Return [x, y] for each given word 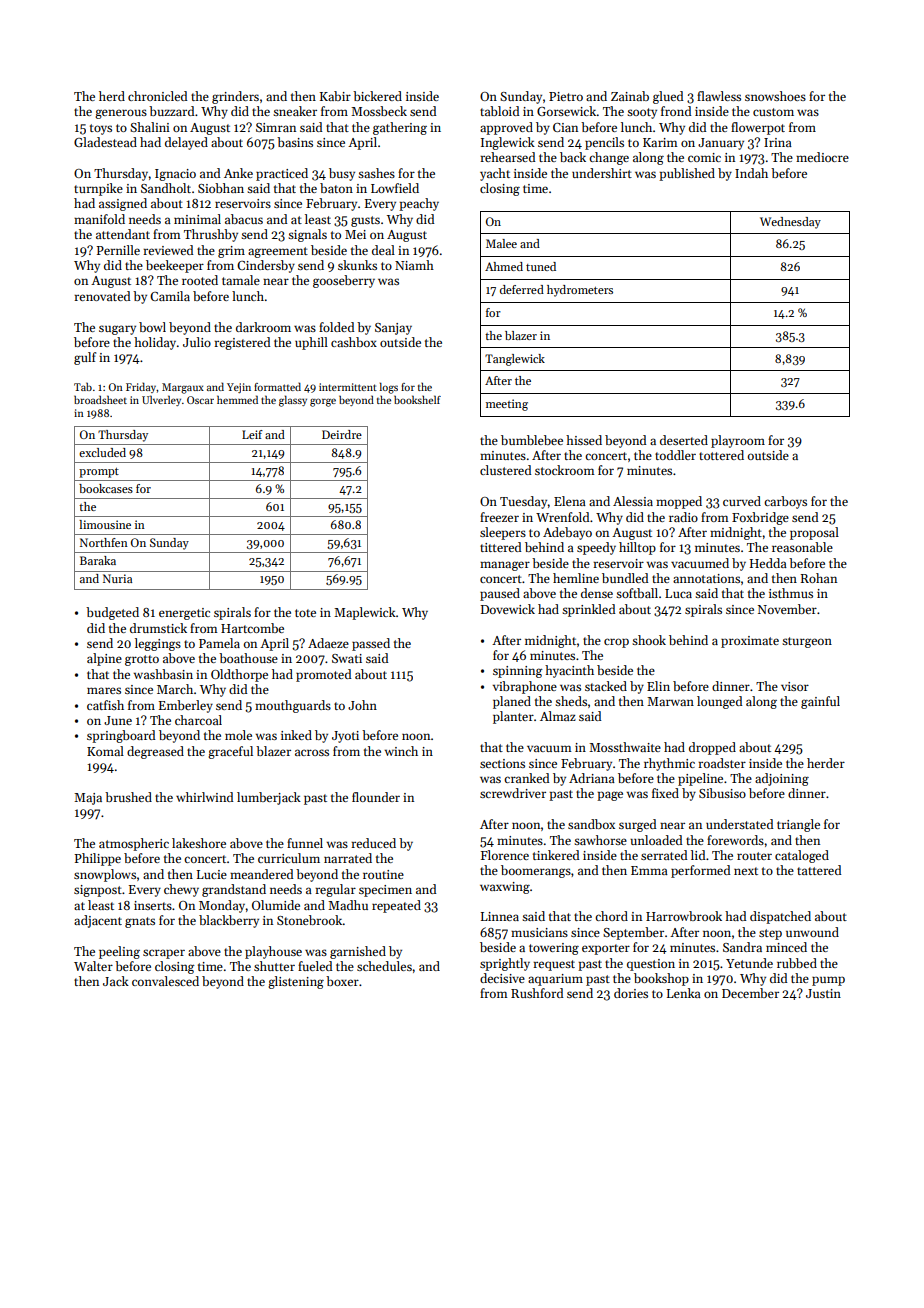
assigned [123, 204]
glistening [296, 982]
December [750, 993]
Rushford [537, 993]
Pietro [566, 96]
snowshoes [775, 96]
